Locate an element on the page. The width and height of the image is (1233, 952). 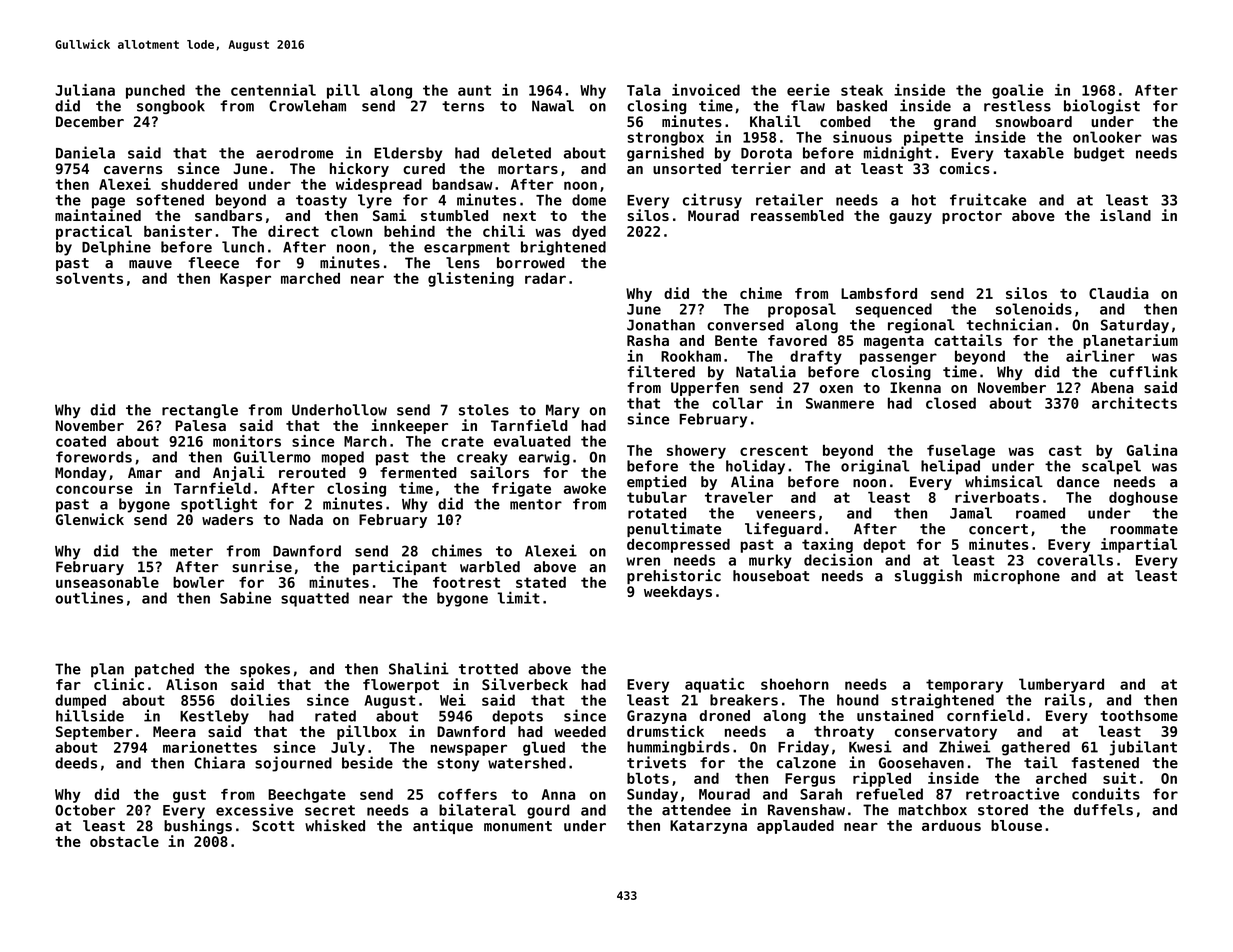
eerie is located at coordinates (808, 90).
